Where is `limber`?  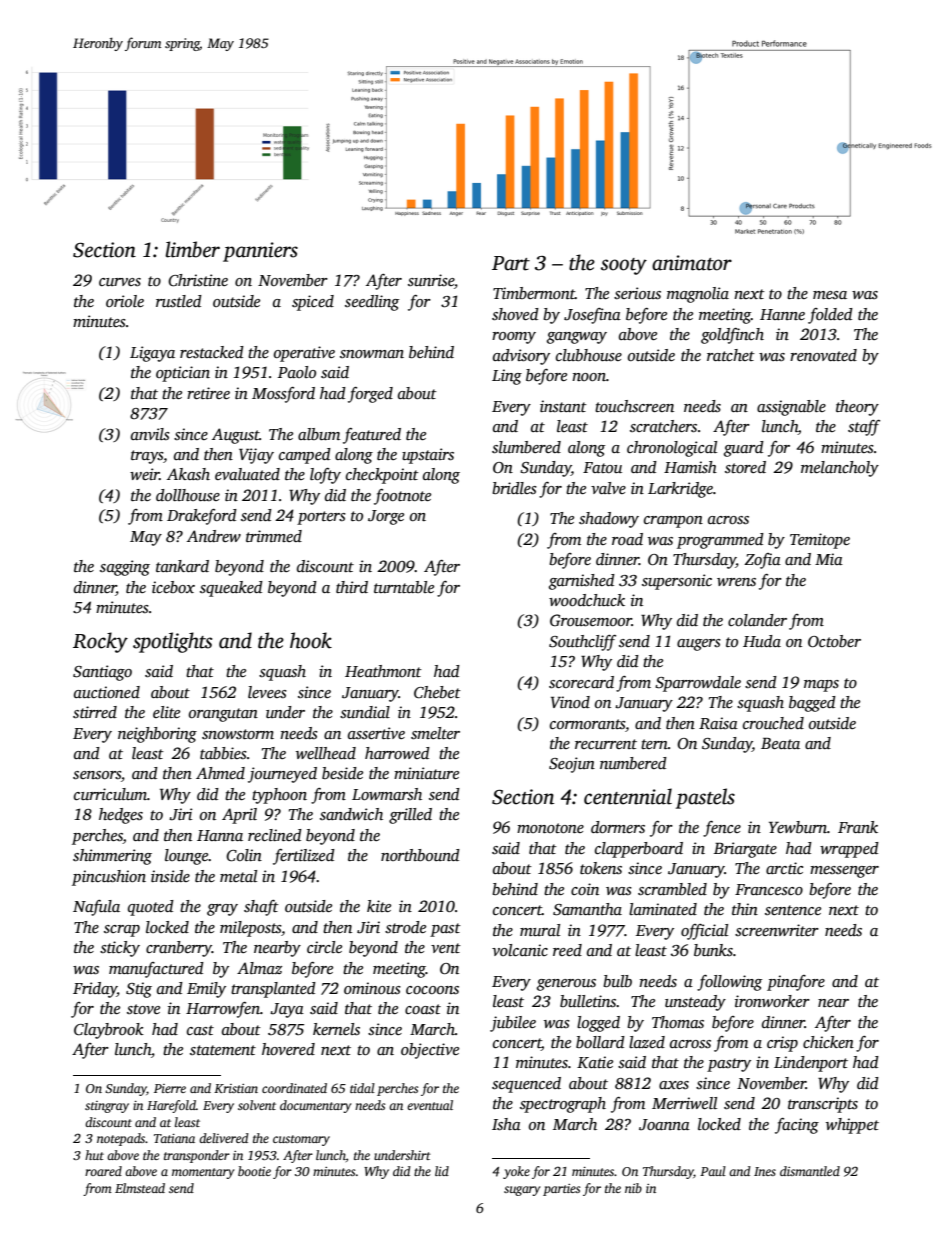
limber is located at coordinates (192, 249).
